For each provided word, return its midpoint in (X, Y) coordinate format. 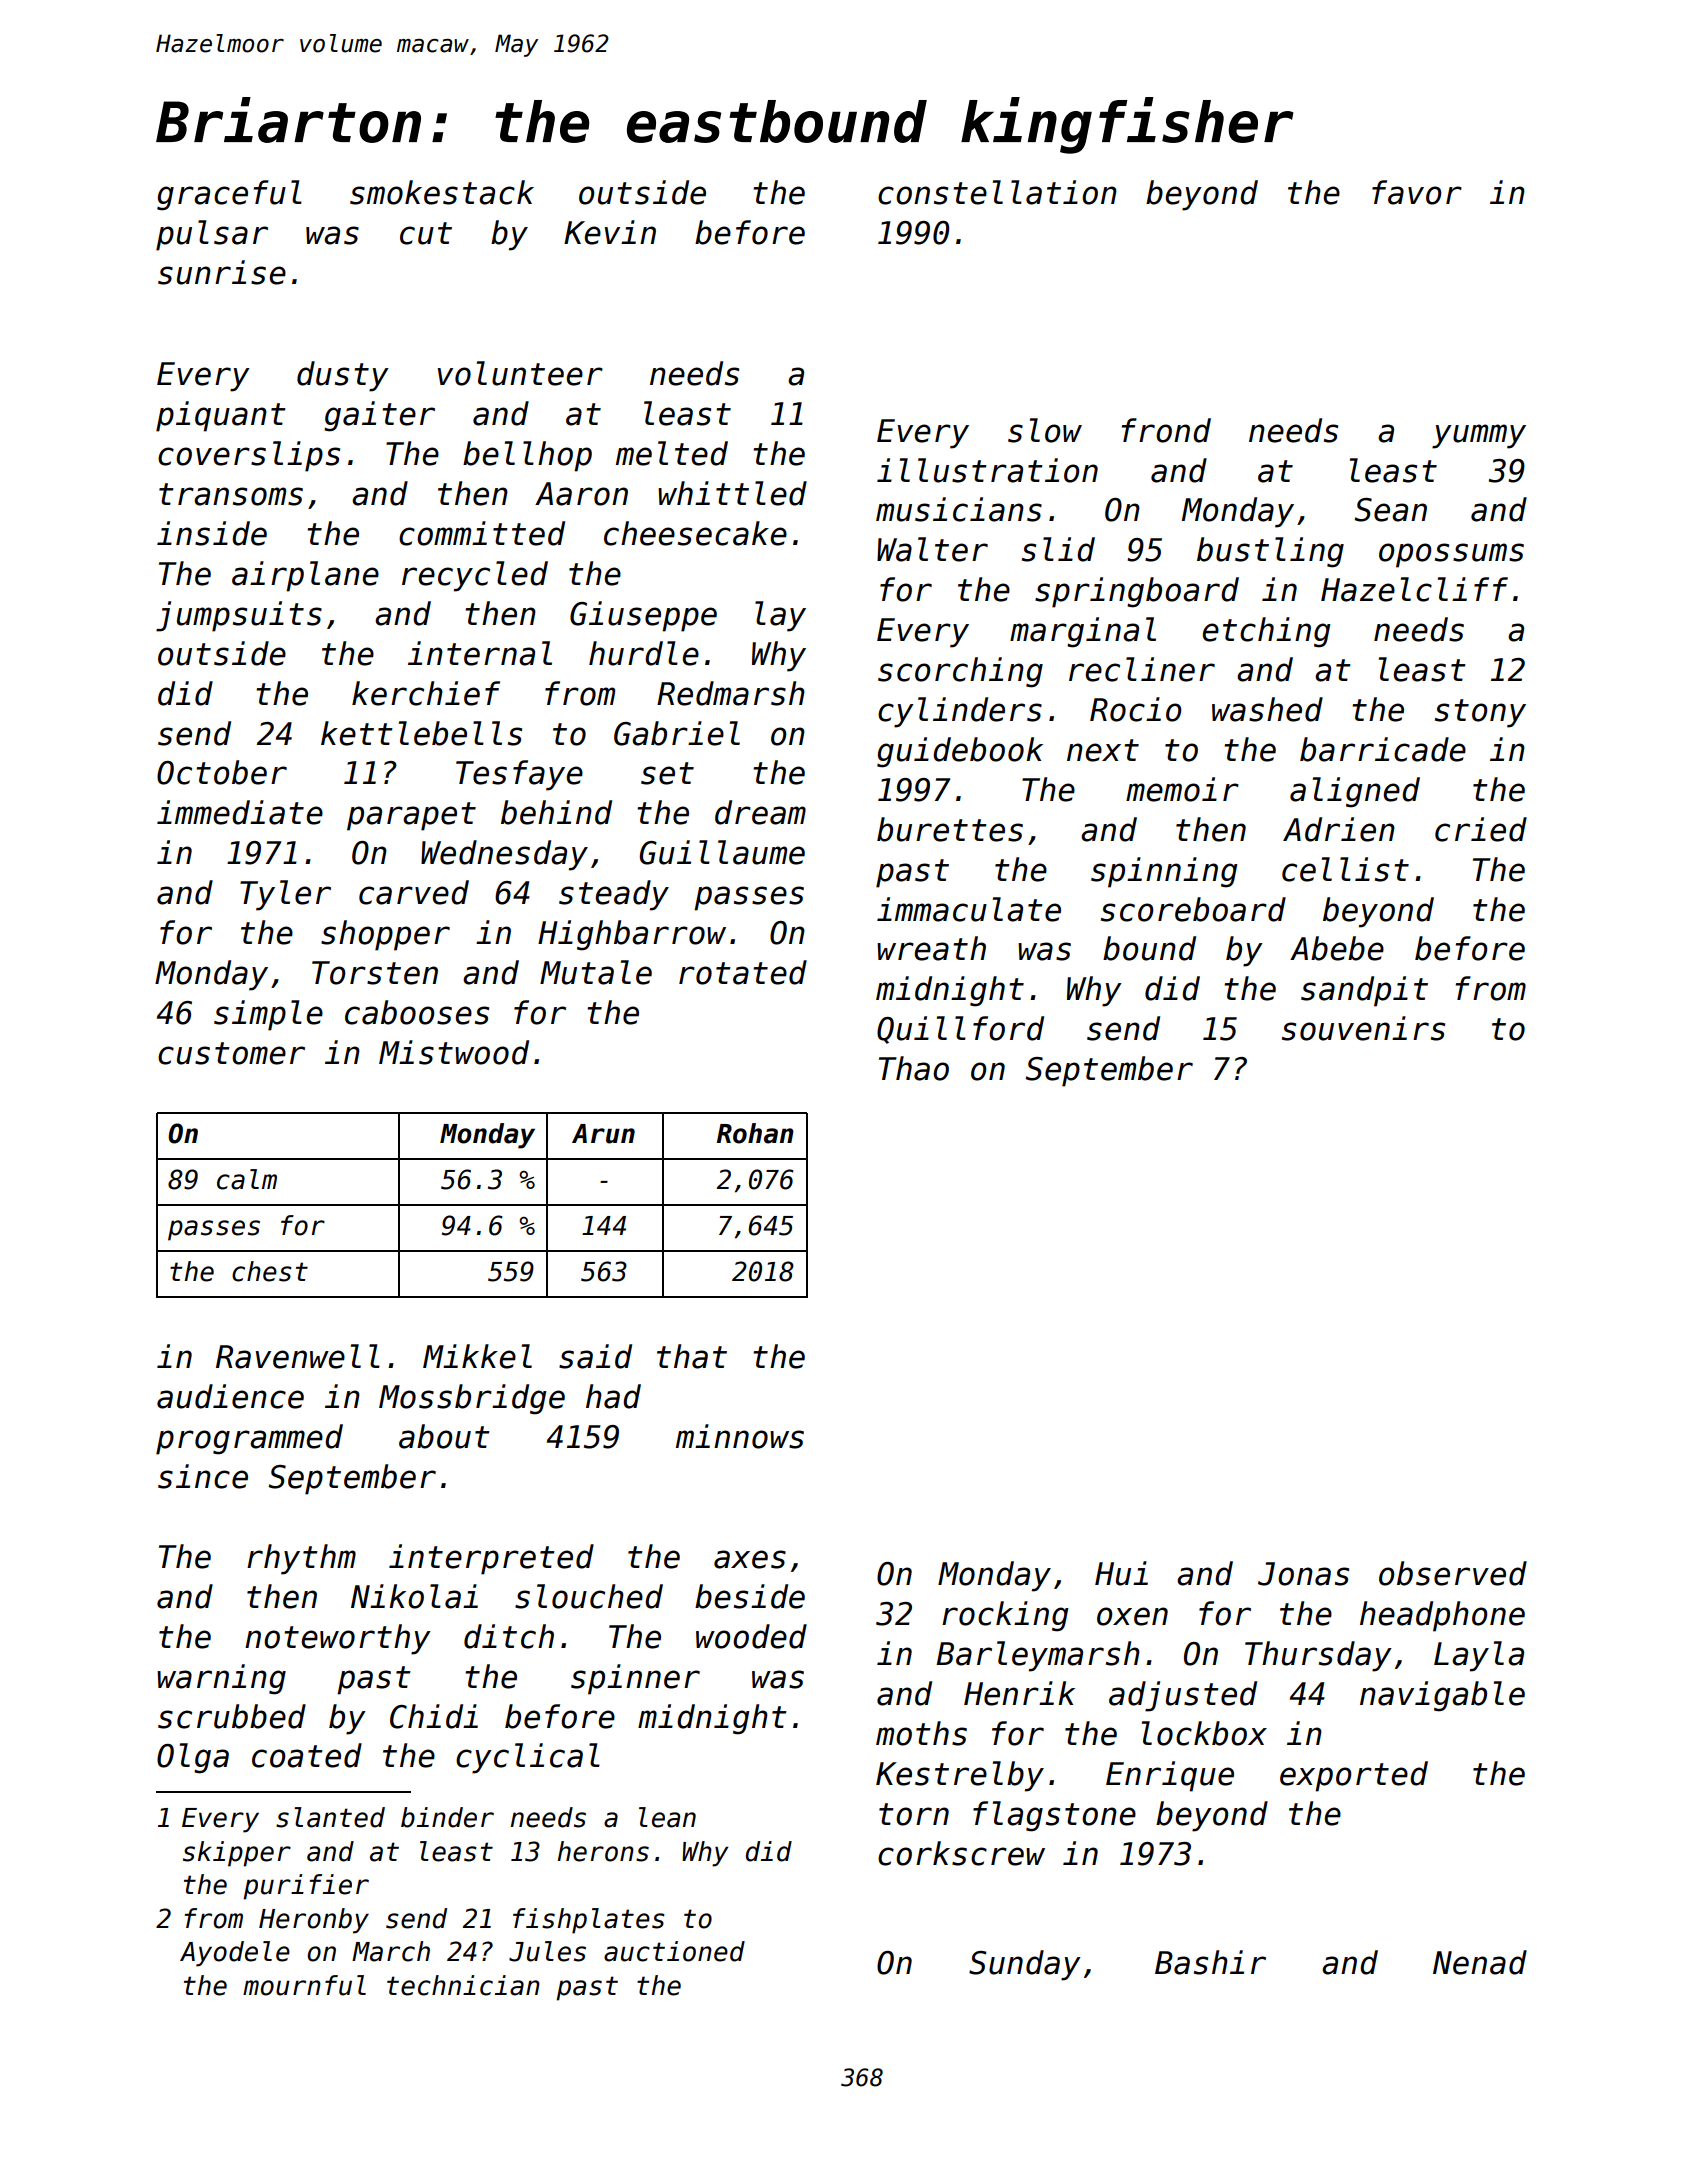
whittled (732, 493)
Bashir (1210, 1962)
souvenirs (1363, 1028)
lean (667, 1817)
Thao (914, 1068)
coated (307, 1755)
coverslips (249, 456)
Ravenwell (298, 1356)
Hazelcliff (1414, 589)
